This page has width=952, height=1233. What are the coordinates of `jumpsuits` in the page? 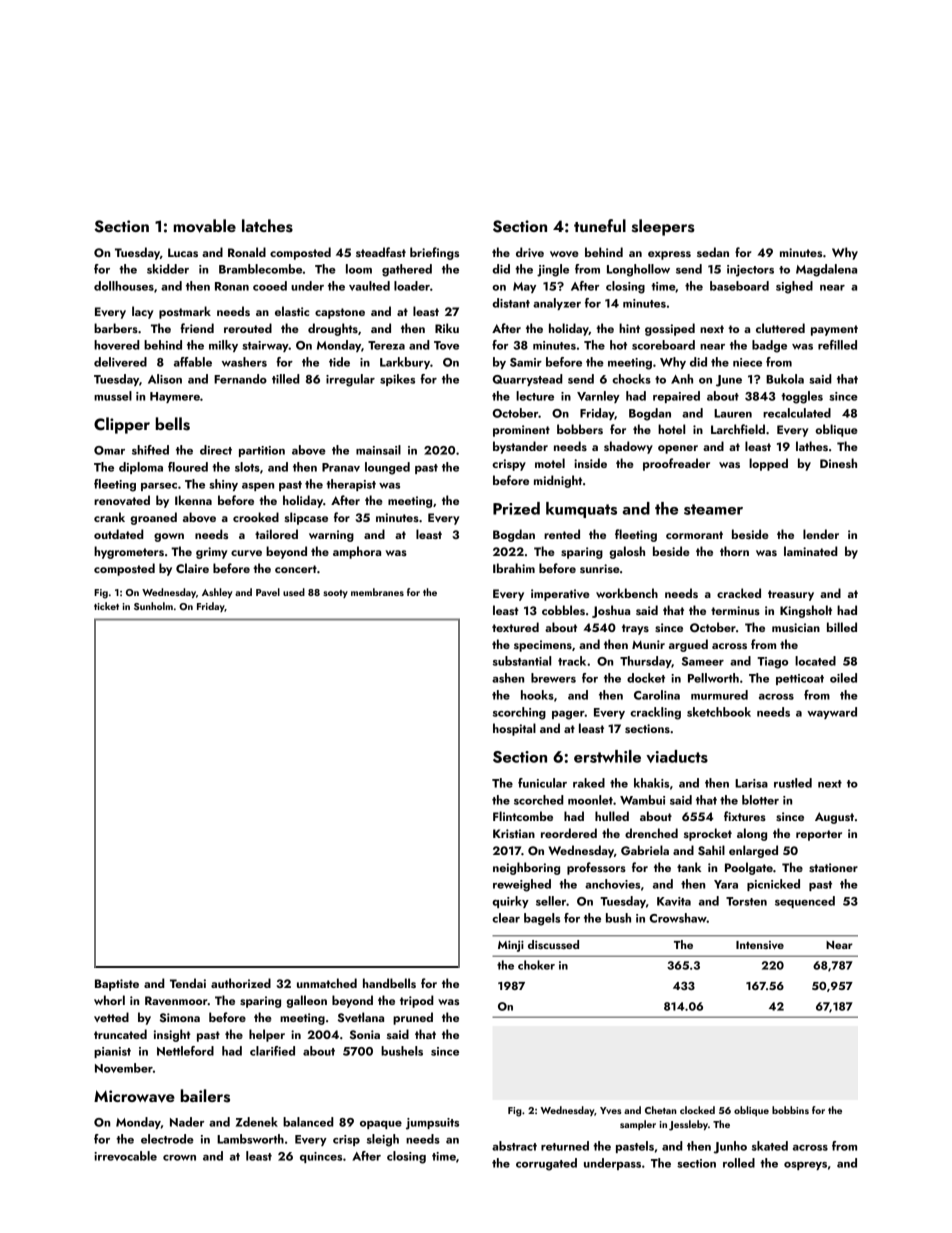 It's located at (432, 1124).
